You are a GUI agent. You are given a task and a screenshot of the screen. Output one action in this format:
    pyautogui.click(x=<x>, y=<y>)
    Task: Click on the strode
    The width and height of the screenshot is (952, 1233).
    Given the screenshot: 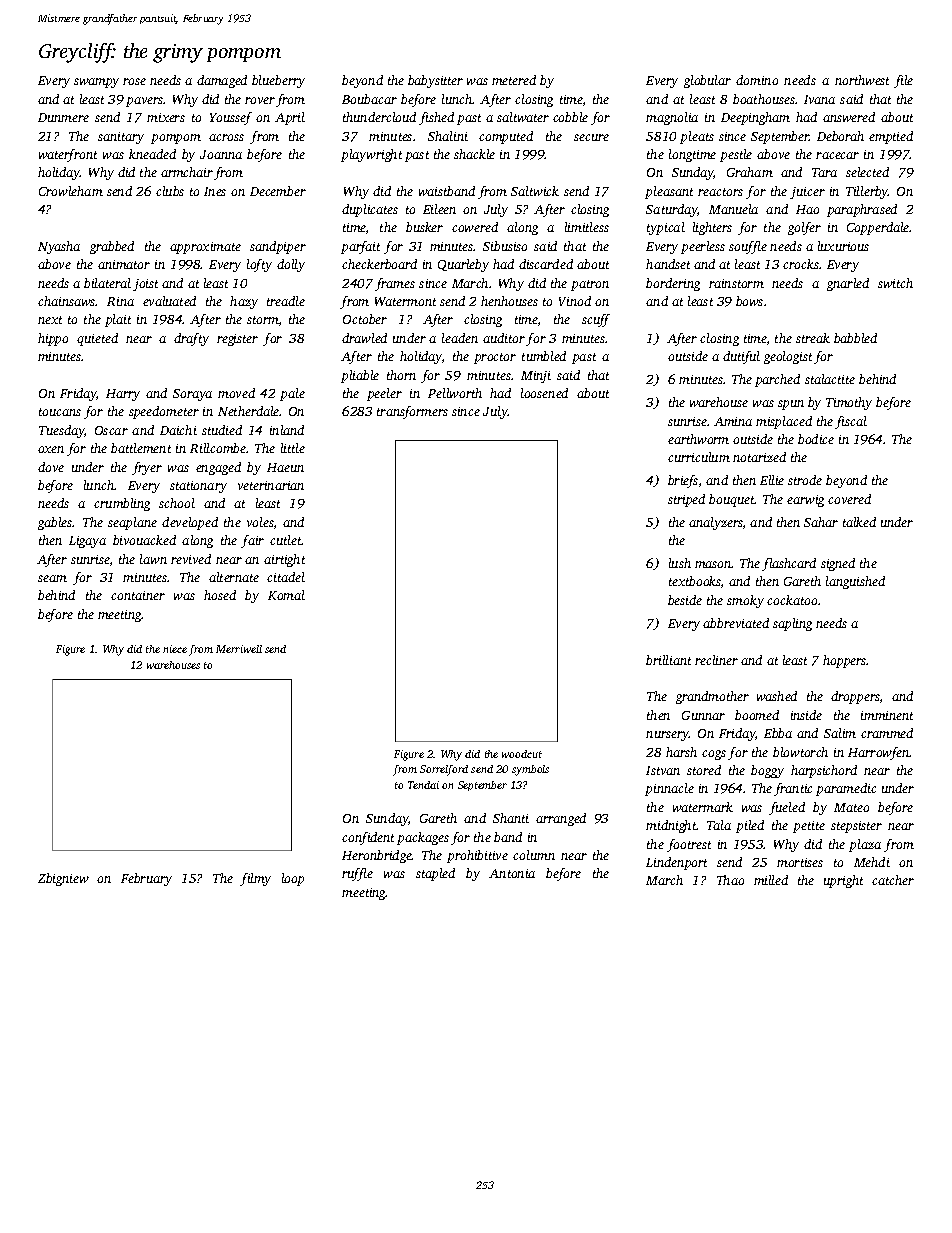 What is the action you would take?
    pyautogui.click(x=805, y=480)
